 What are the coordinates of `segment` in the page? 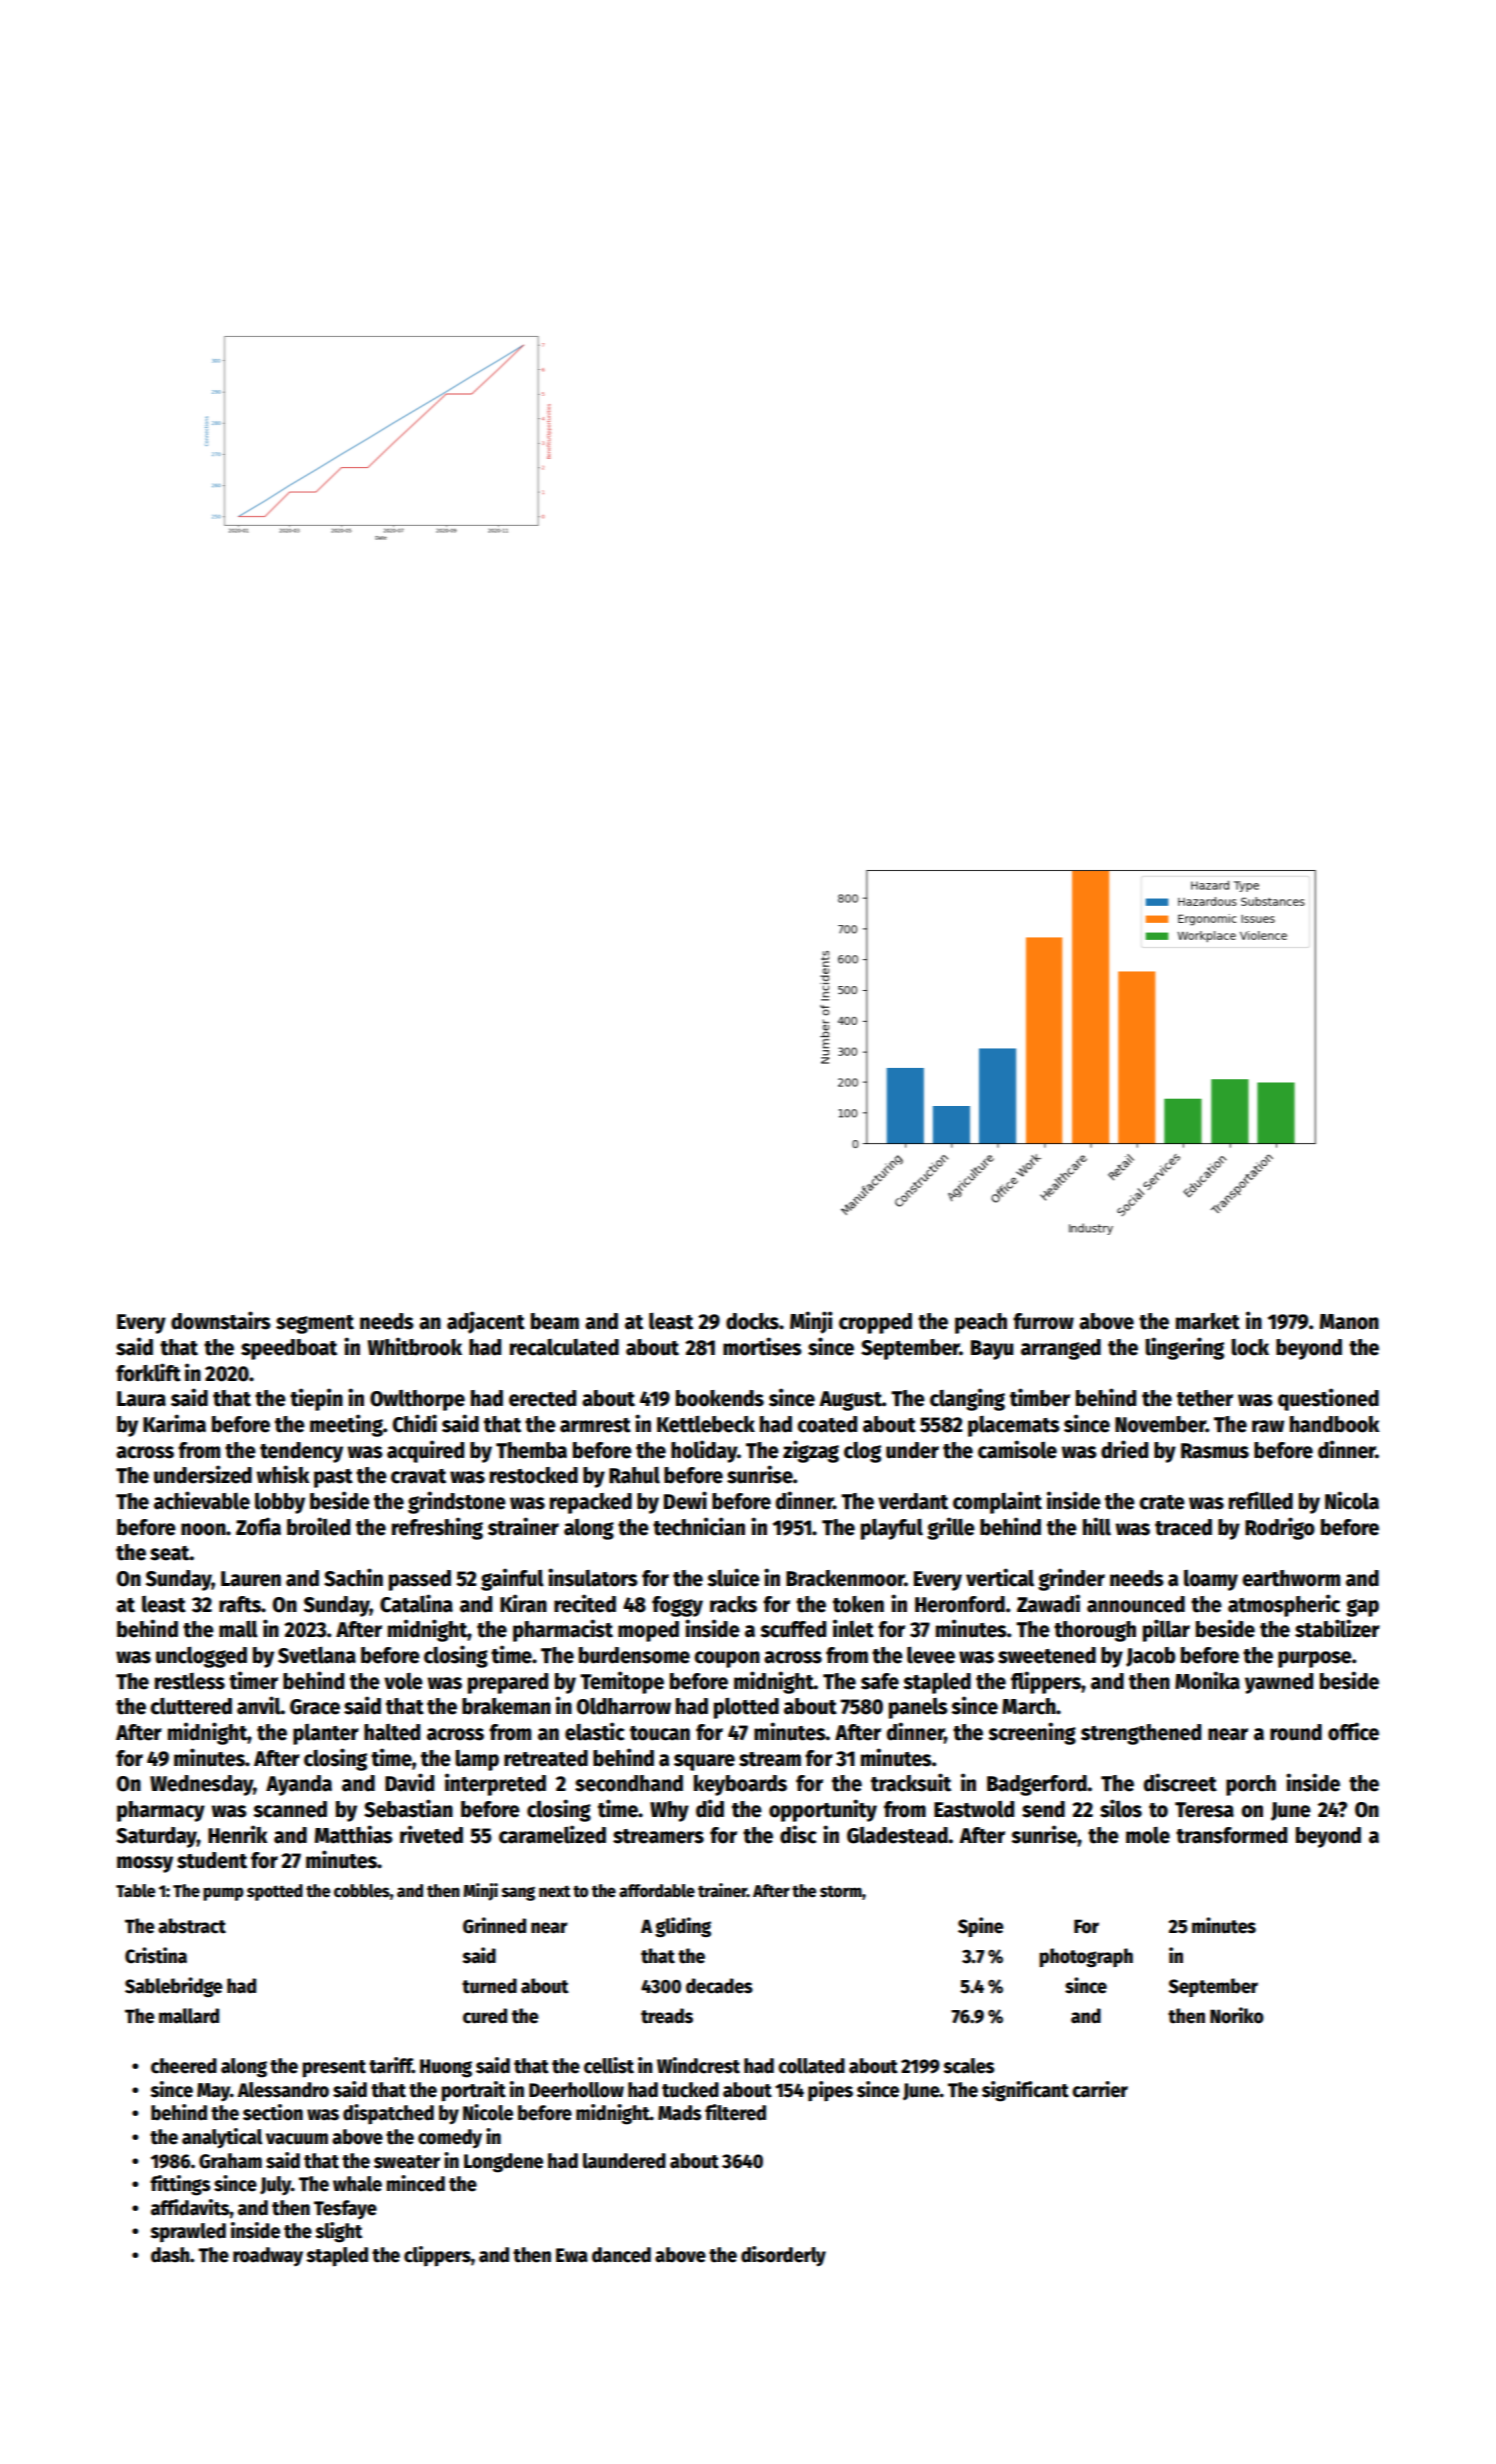 It's located at (315, 1324).
